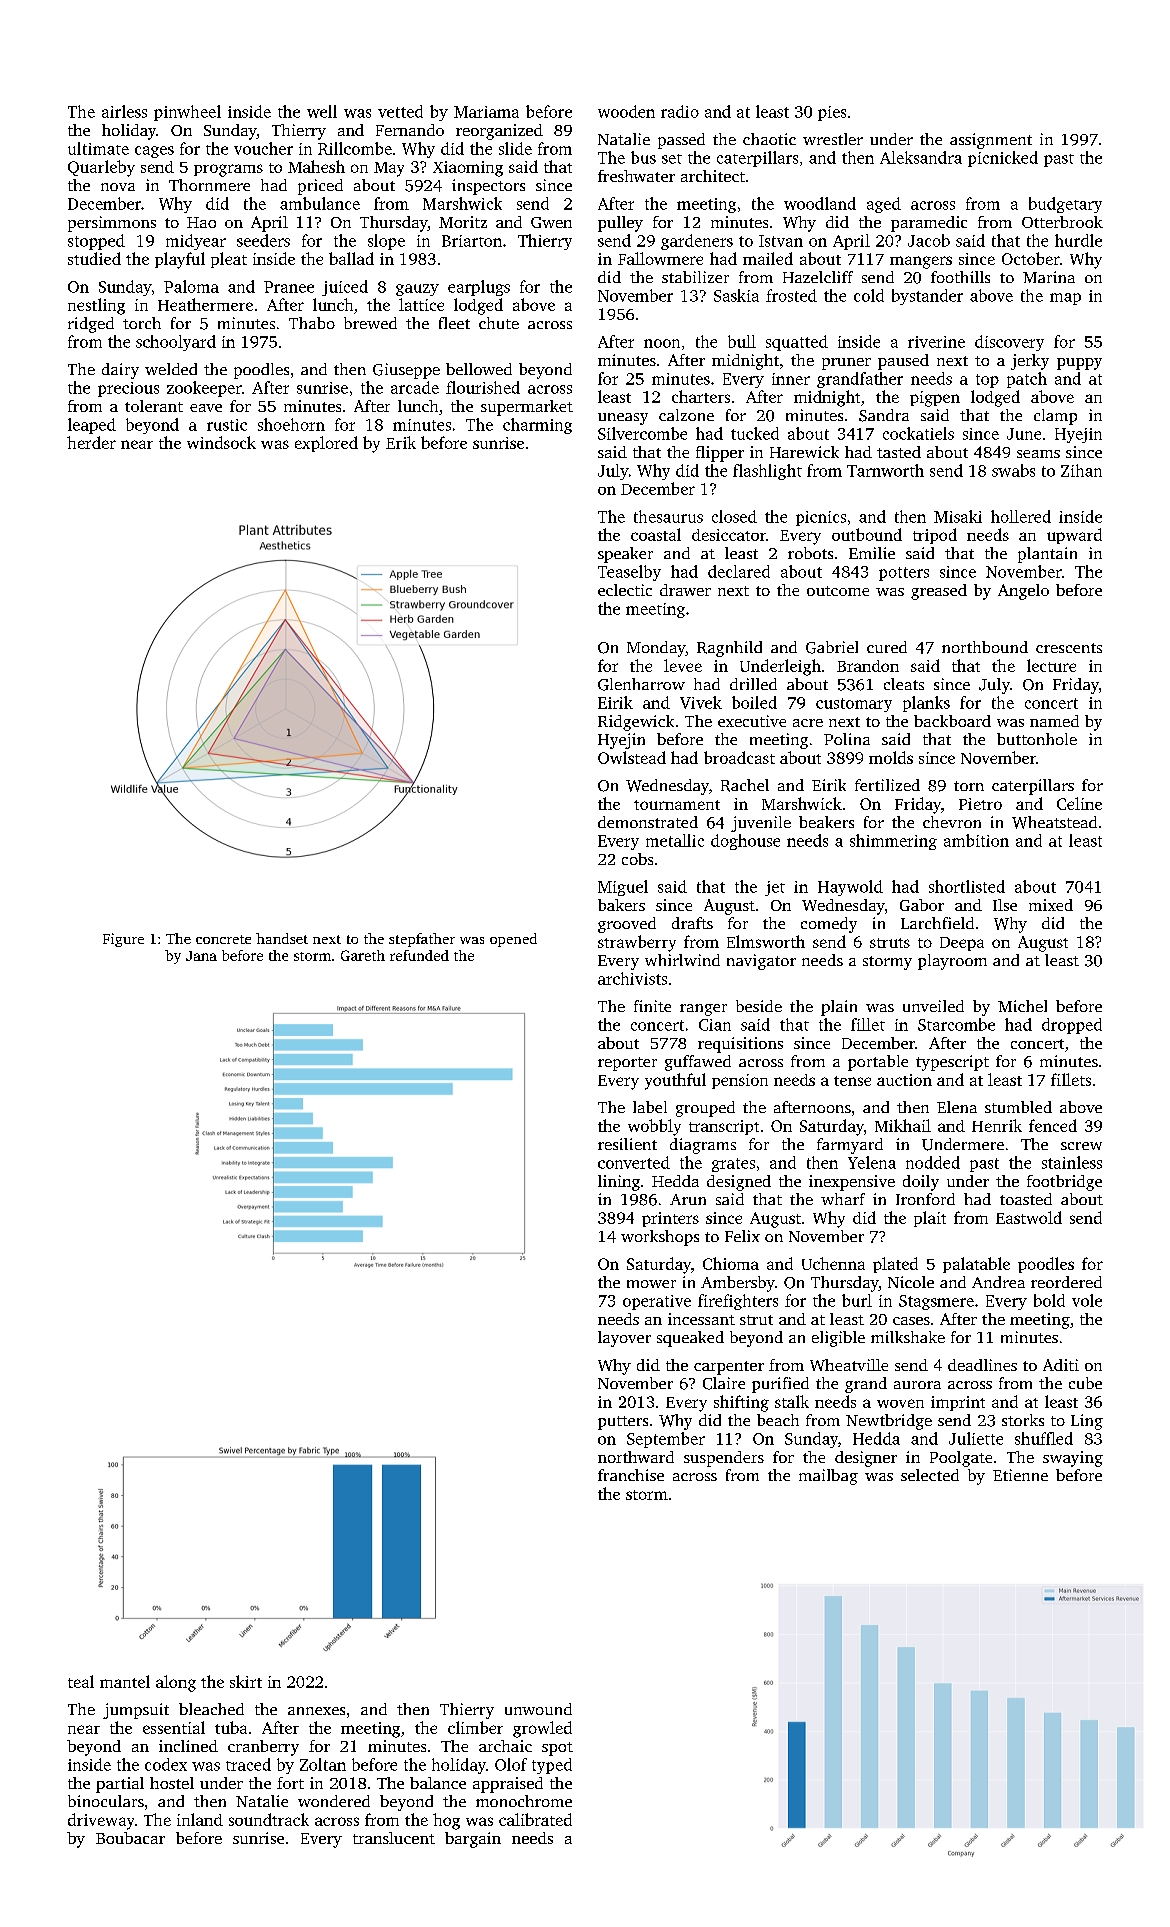 This screenshot has width=1170, height=1927. I want to click on Harewick, so click(804, 452).
